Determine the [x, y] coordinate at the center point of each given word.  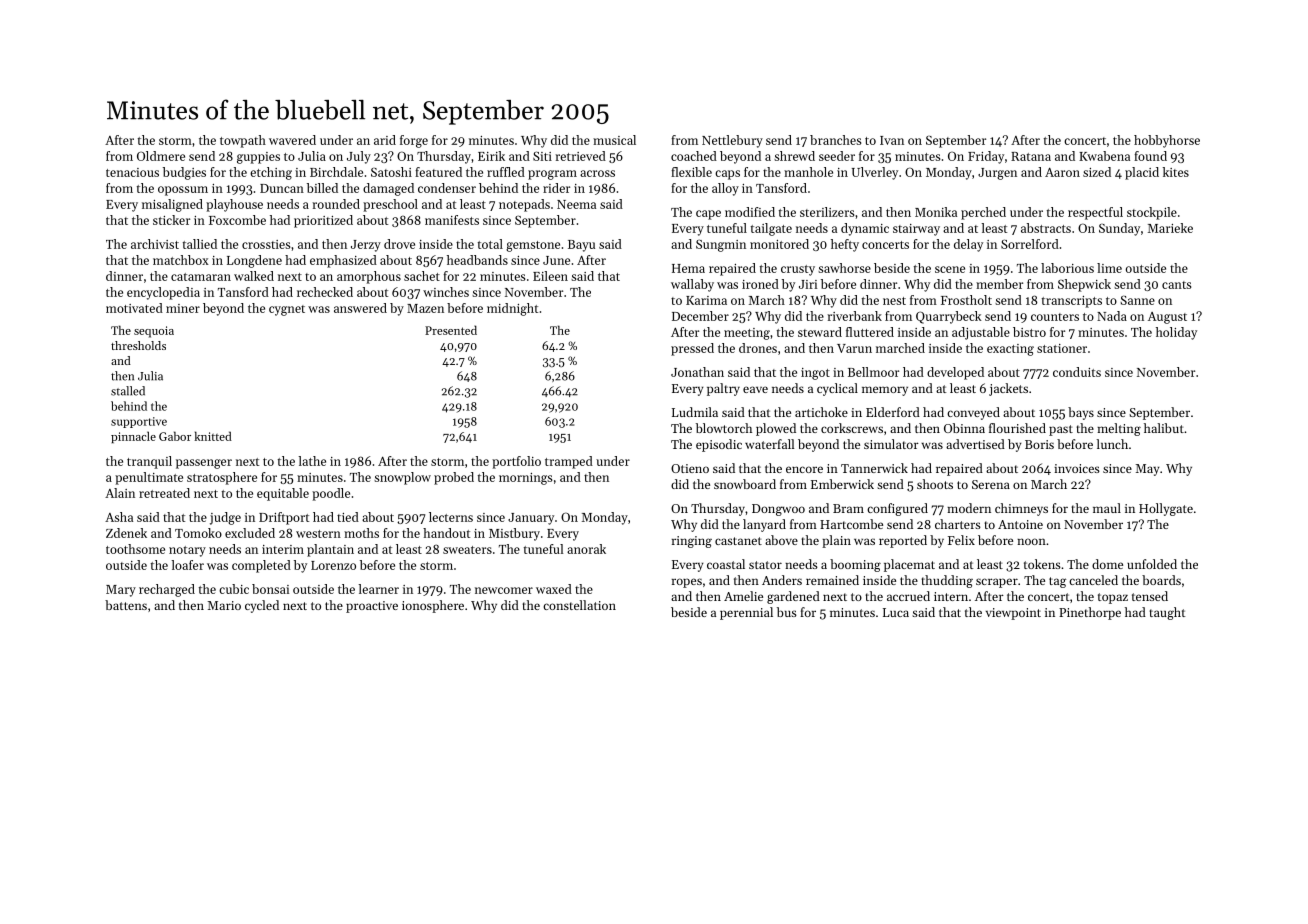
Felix [961, 540]
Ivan [892, 140]
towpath [243, 141]
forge [414, 141]
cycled [262, 606]
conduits [1077, 372]
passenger [204, 464]
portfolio [516, 462]
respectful [1095, 213]
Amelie [743, 596]
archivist [155, 244]
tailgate [771, 229]
